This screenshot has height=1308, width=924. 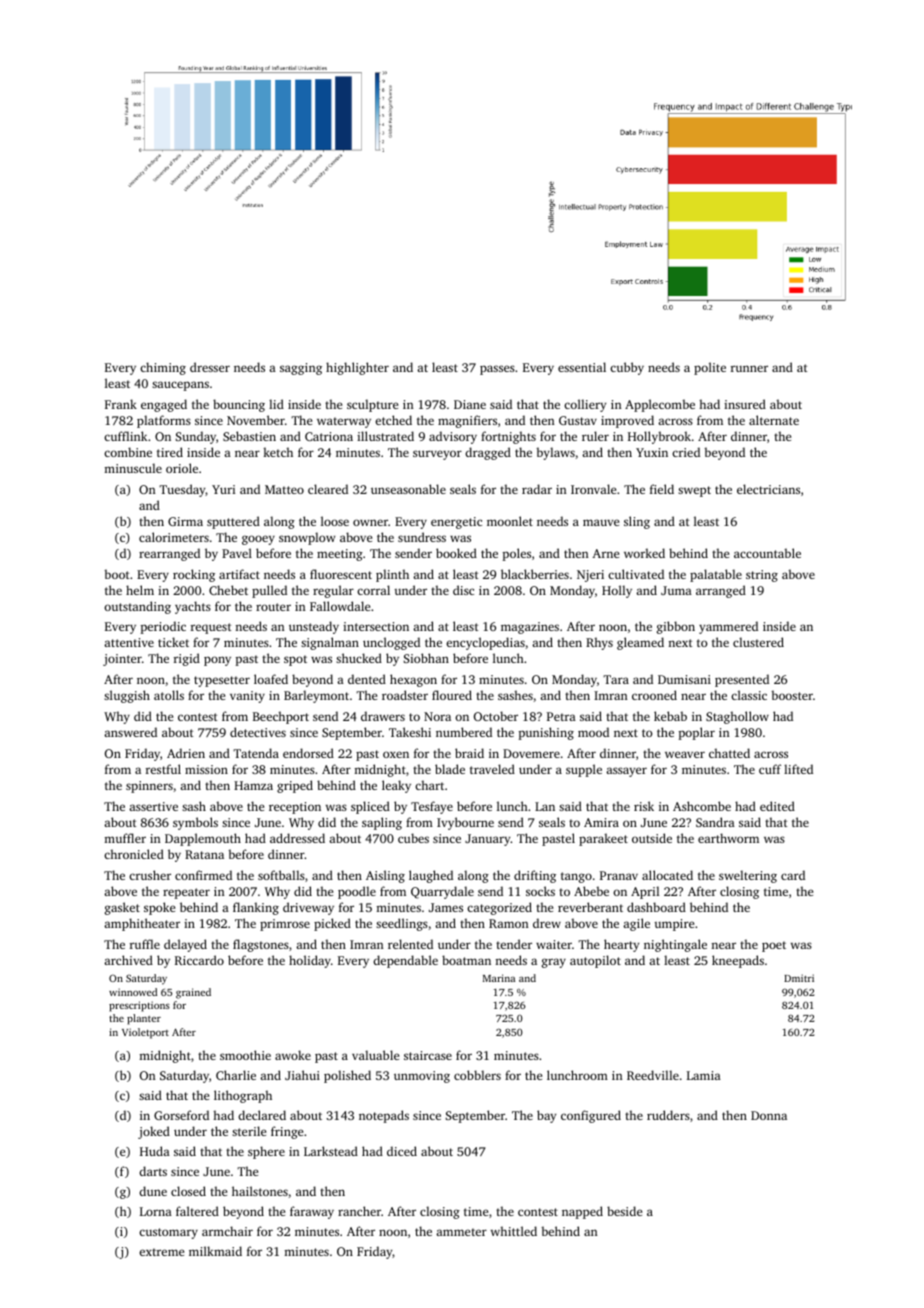 What do you see at coordinates (627, 368) in the screenshot?
I see `cubby` at bounding box center [627, 368].
